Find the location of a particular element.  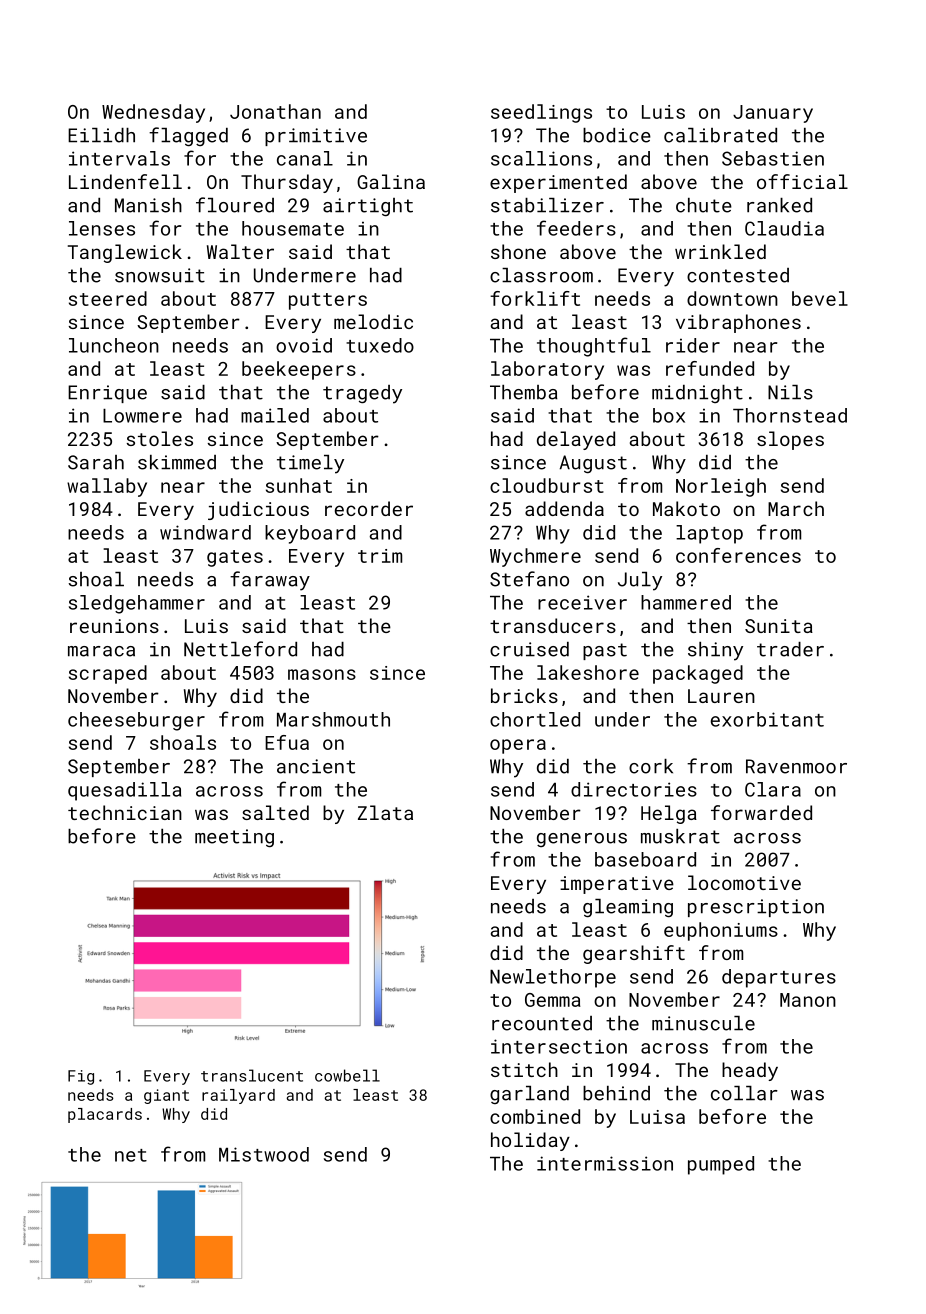

Galina is located at coordinates (391, 181).
